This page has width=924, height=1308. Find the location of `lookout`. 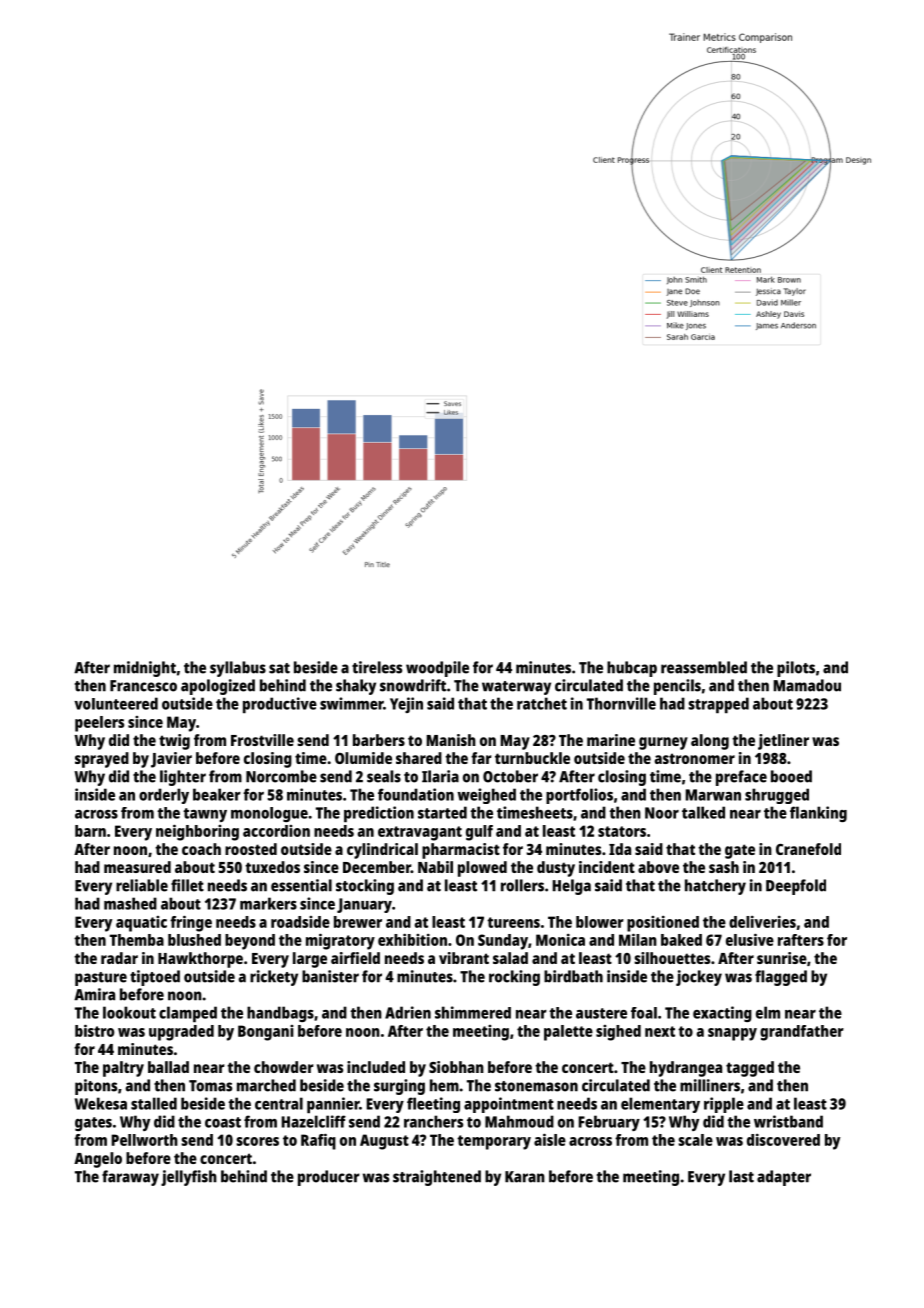

lookout is located at coordinates (129, 1012).
